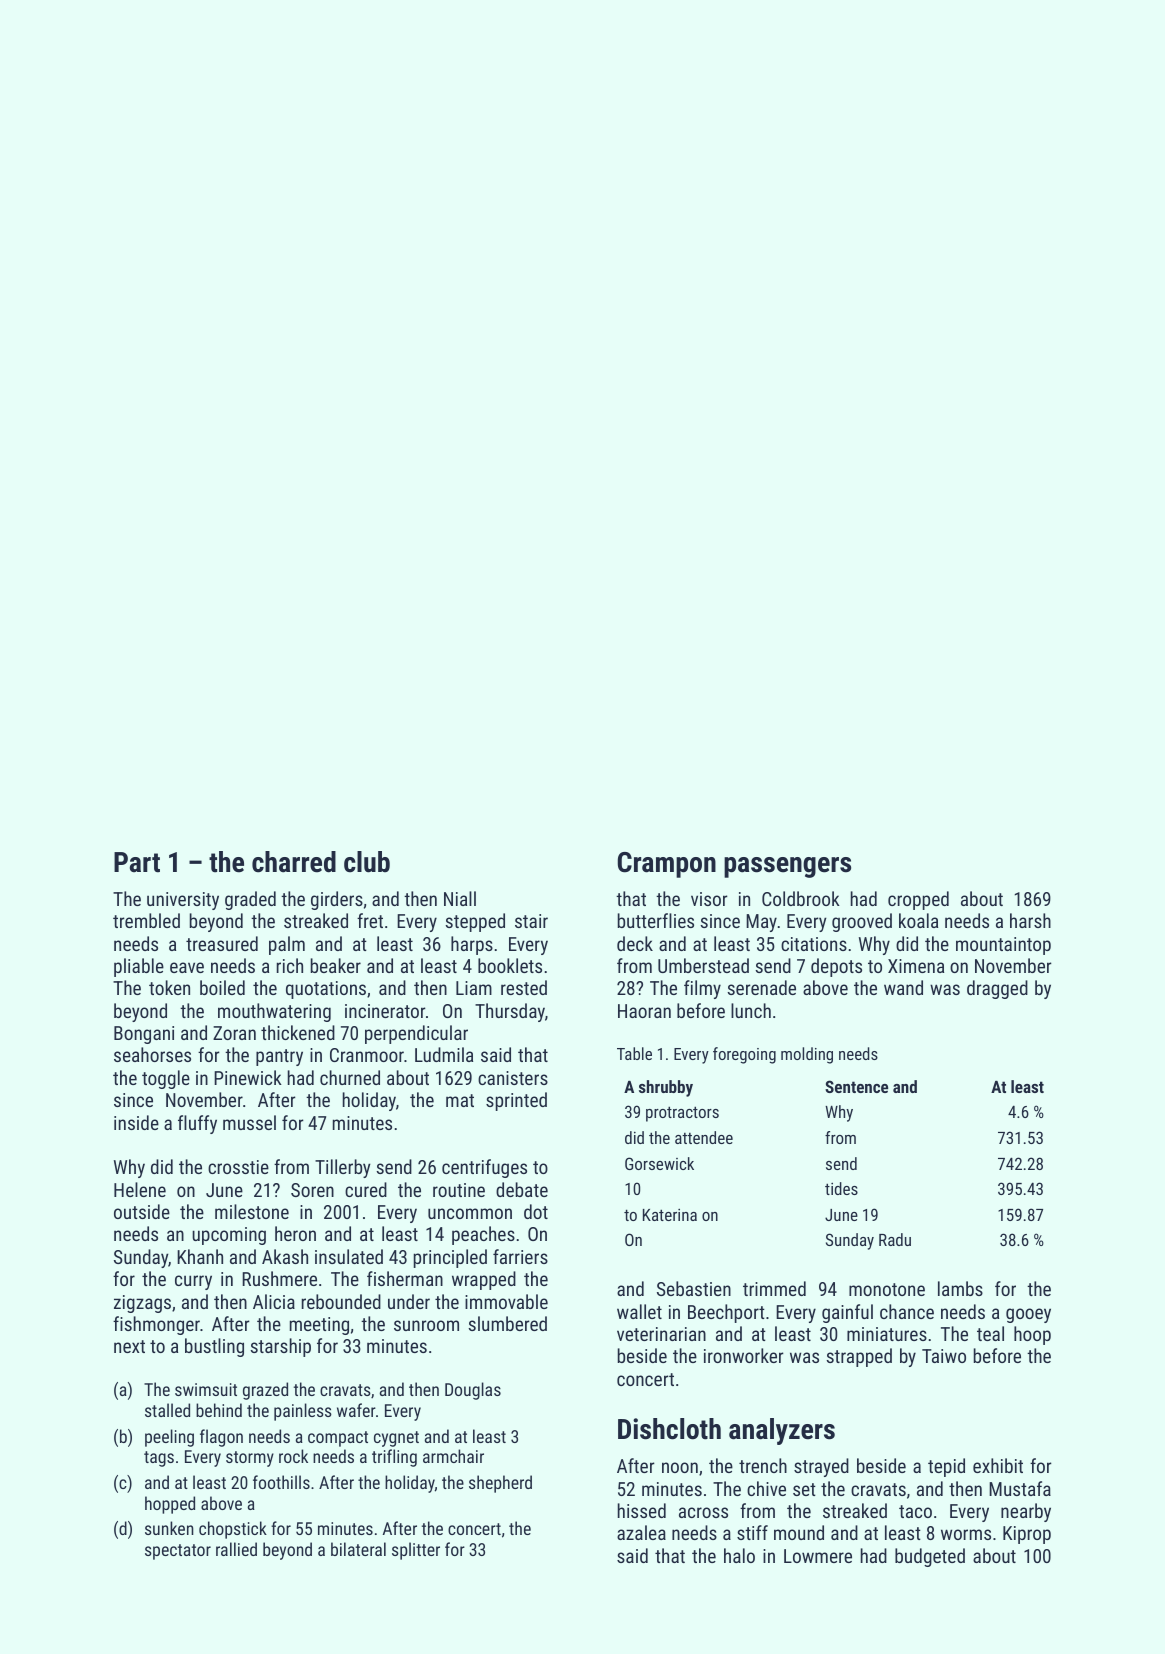 The height and width of the page is (1654, 1165). What do you see at coordinates (739, 1555) in the page?
I see `halo` at bounding box center [739, 1555].
